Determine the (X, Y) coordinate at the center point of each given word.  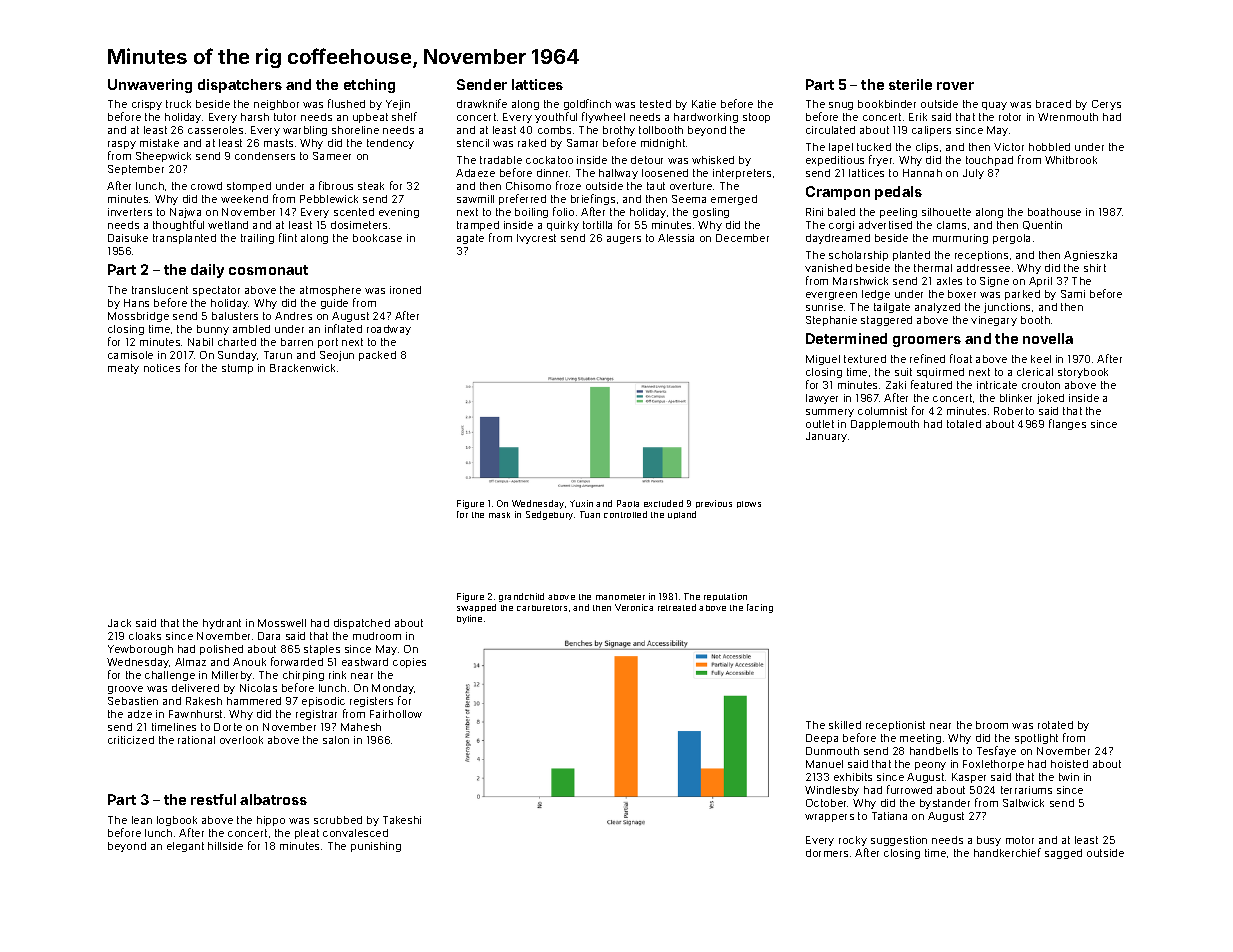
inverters (130, 212)
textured (865, 359)
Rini (814, 212)
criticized (131, 740)
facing (760, 608)
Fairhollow (396, 714)
